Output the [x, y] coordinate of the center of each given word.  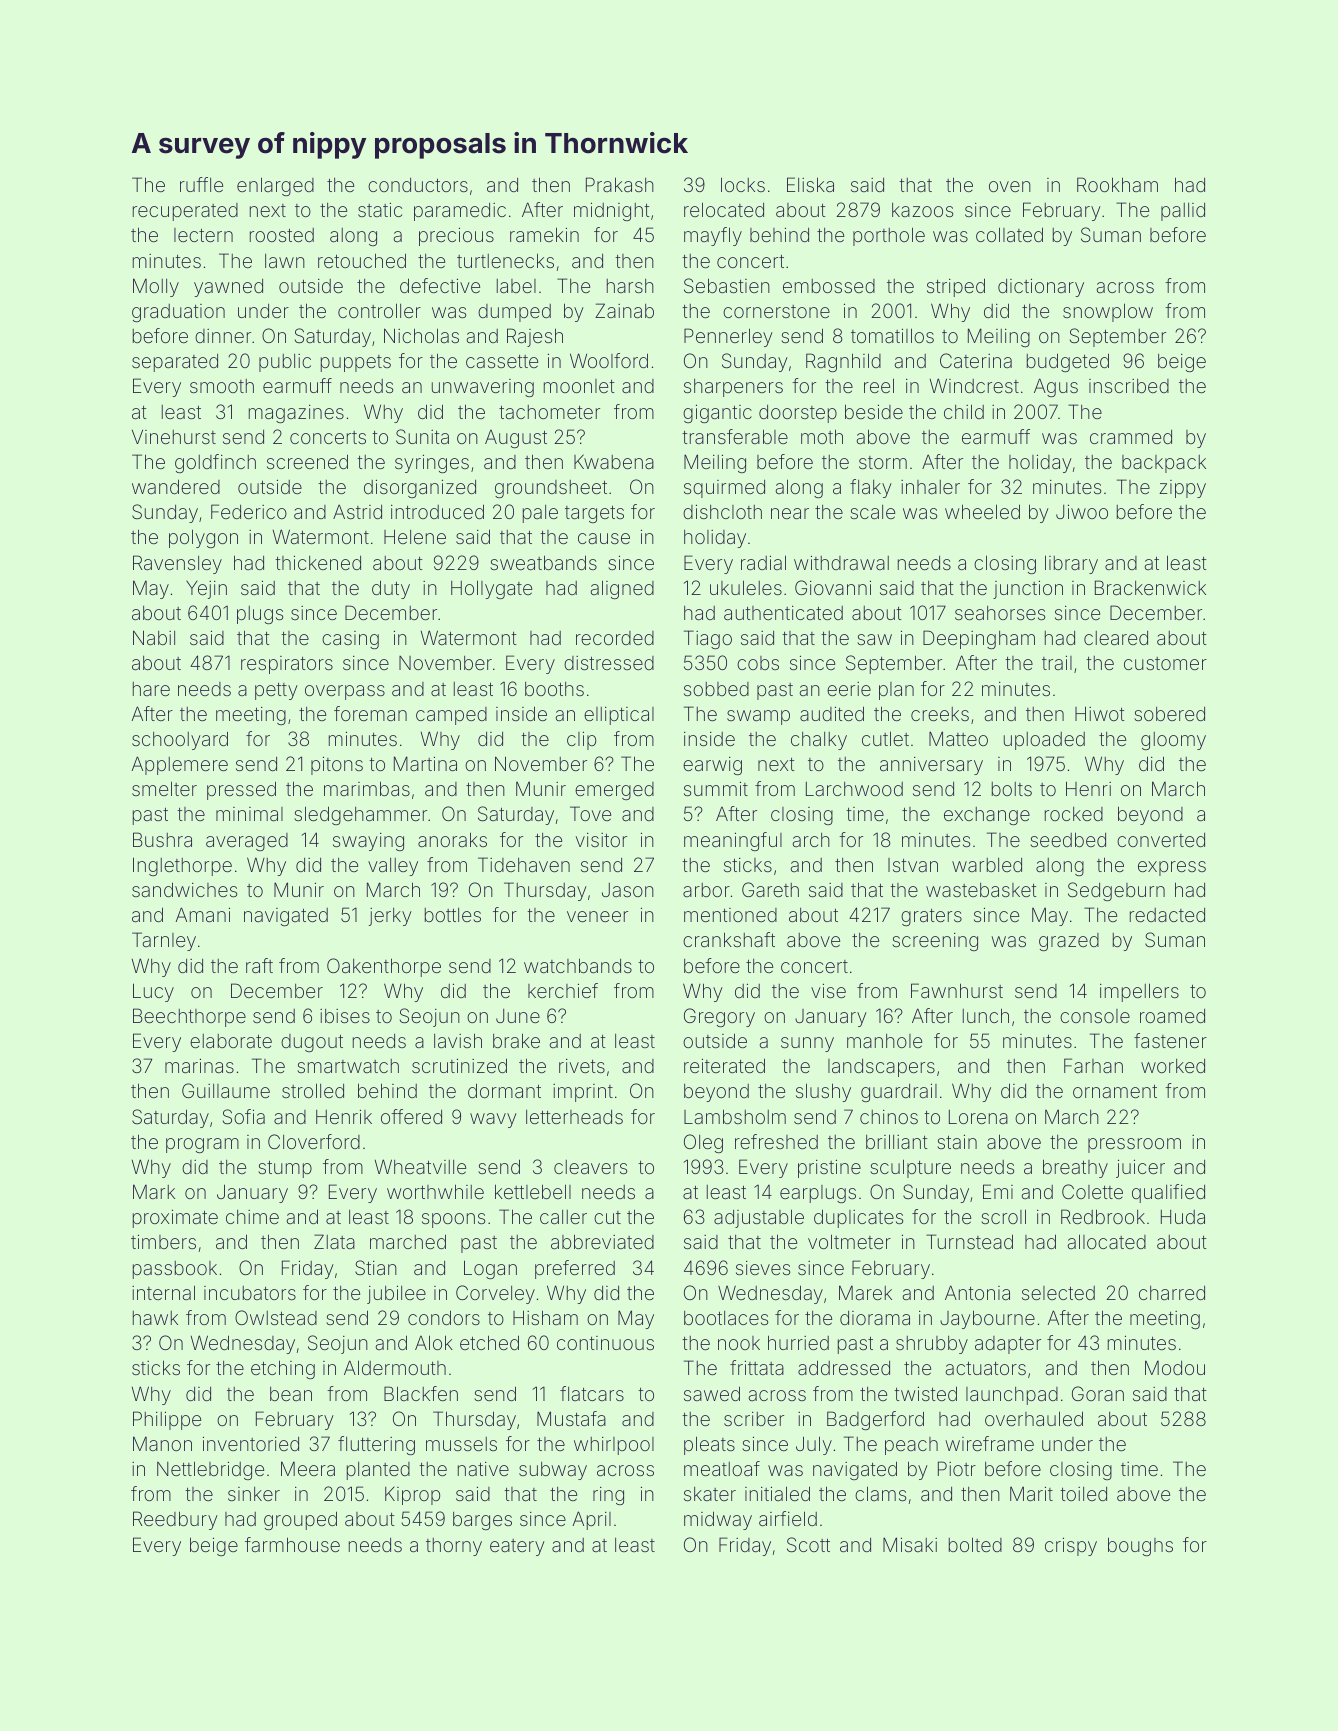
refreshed [776, 1141]
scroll [1003, 1216]
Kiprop [412, 1496]
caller [563, 1217]
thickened [318, 562]
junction [1028, 589]
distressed [609, 663]
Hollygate [491, 589]
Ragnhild [843, 362]
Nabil [154, 637]
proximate [175, 1218]
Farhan [1093, 1065]
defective [440, 285]
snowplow [1108, 312]
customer [1165, 663]
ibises [345, 1016]
